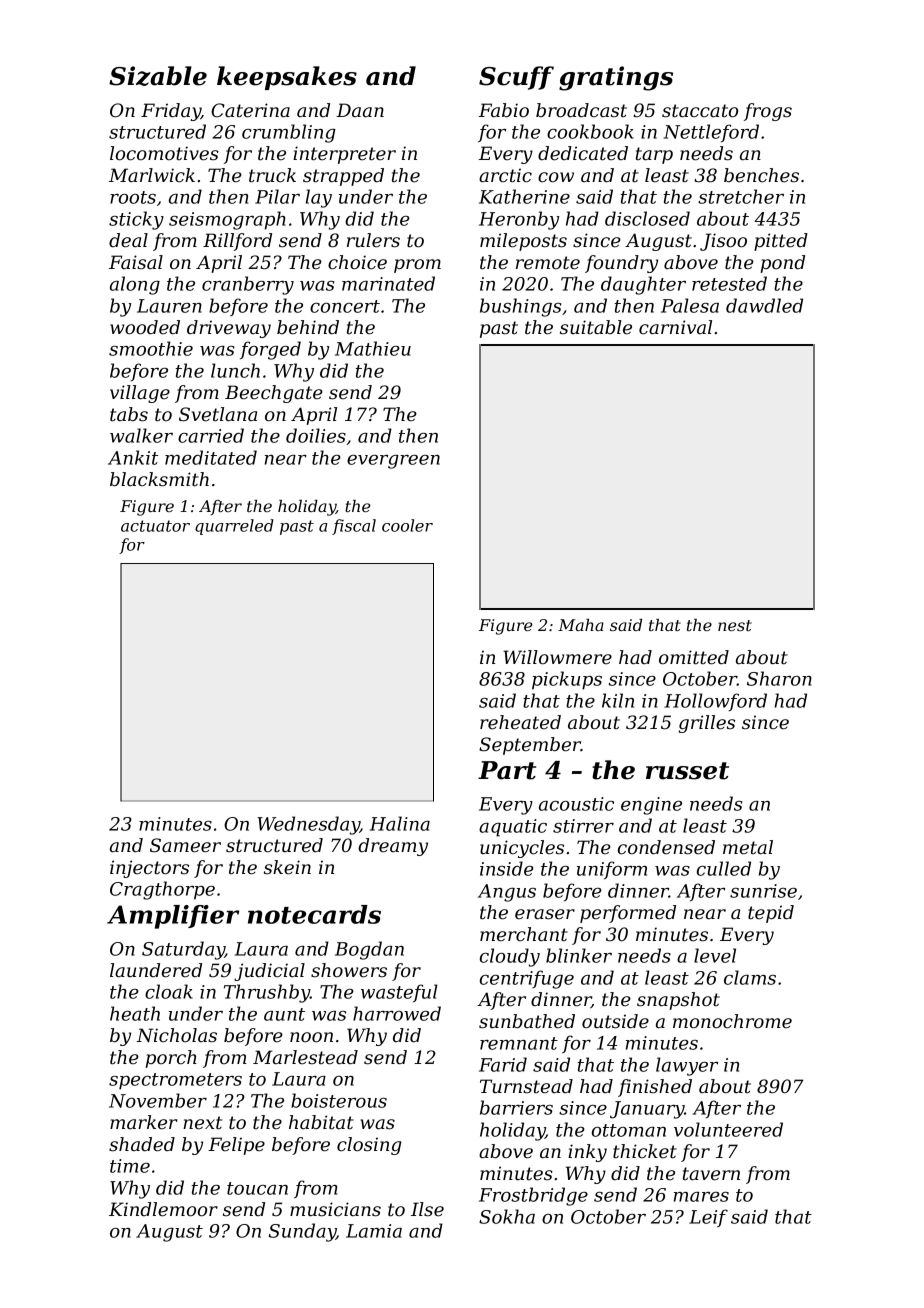 The width and height of the screenshot is (924, 1308). What do you see at coordinates (675, 327) in the screenshot?
I see `carnival` at bounding box center [675, 327].
